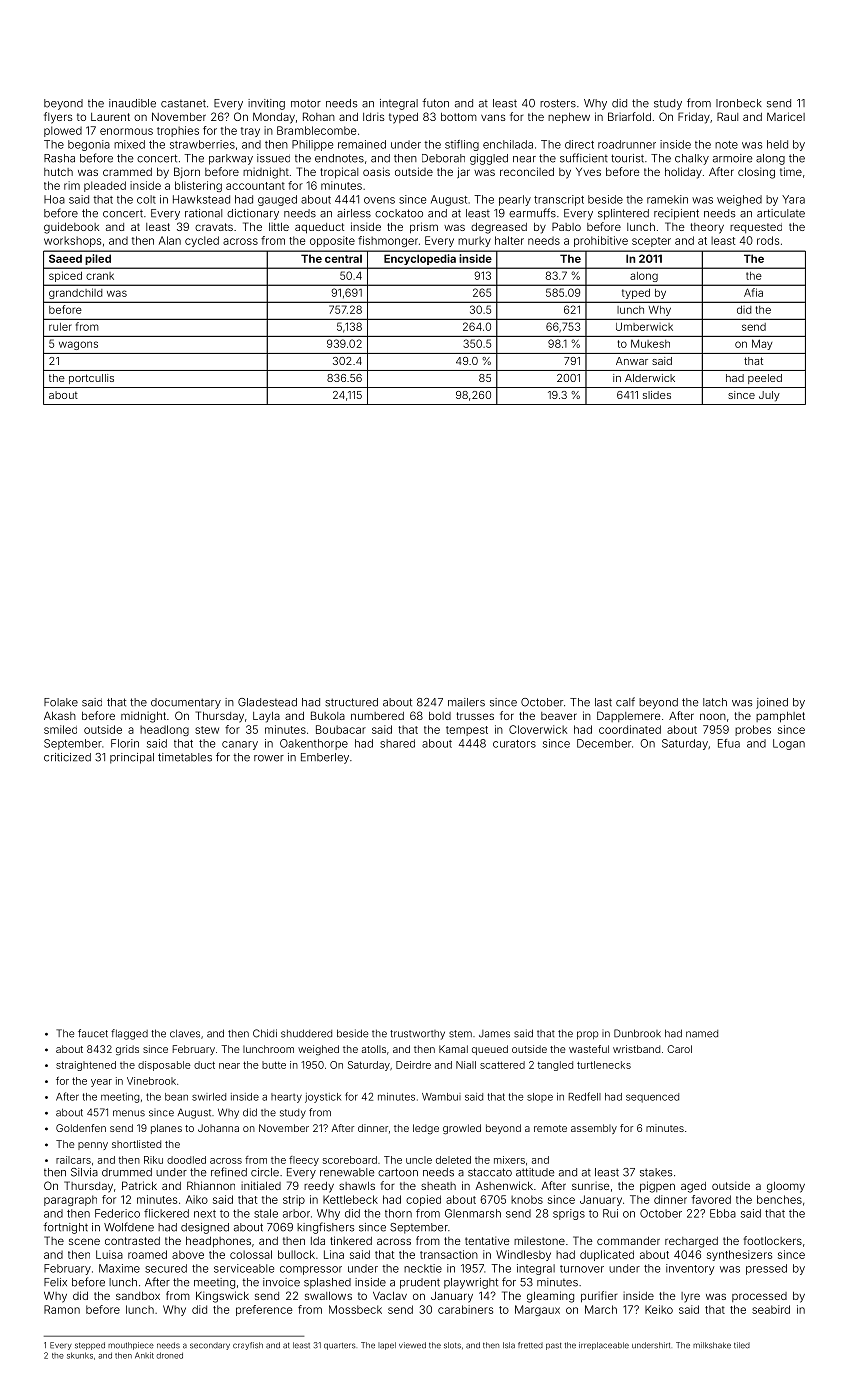 The height and width of the screenshot is (1400, 849). Describe the element at coordinates (269, 758) in the screenshot. I see `rower` at that location.
